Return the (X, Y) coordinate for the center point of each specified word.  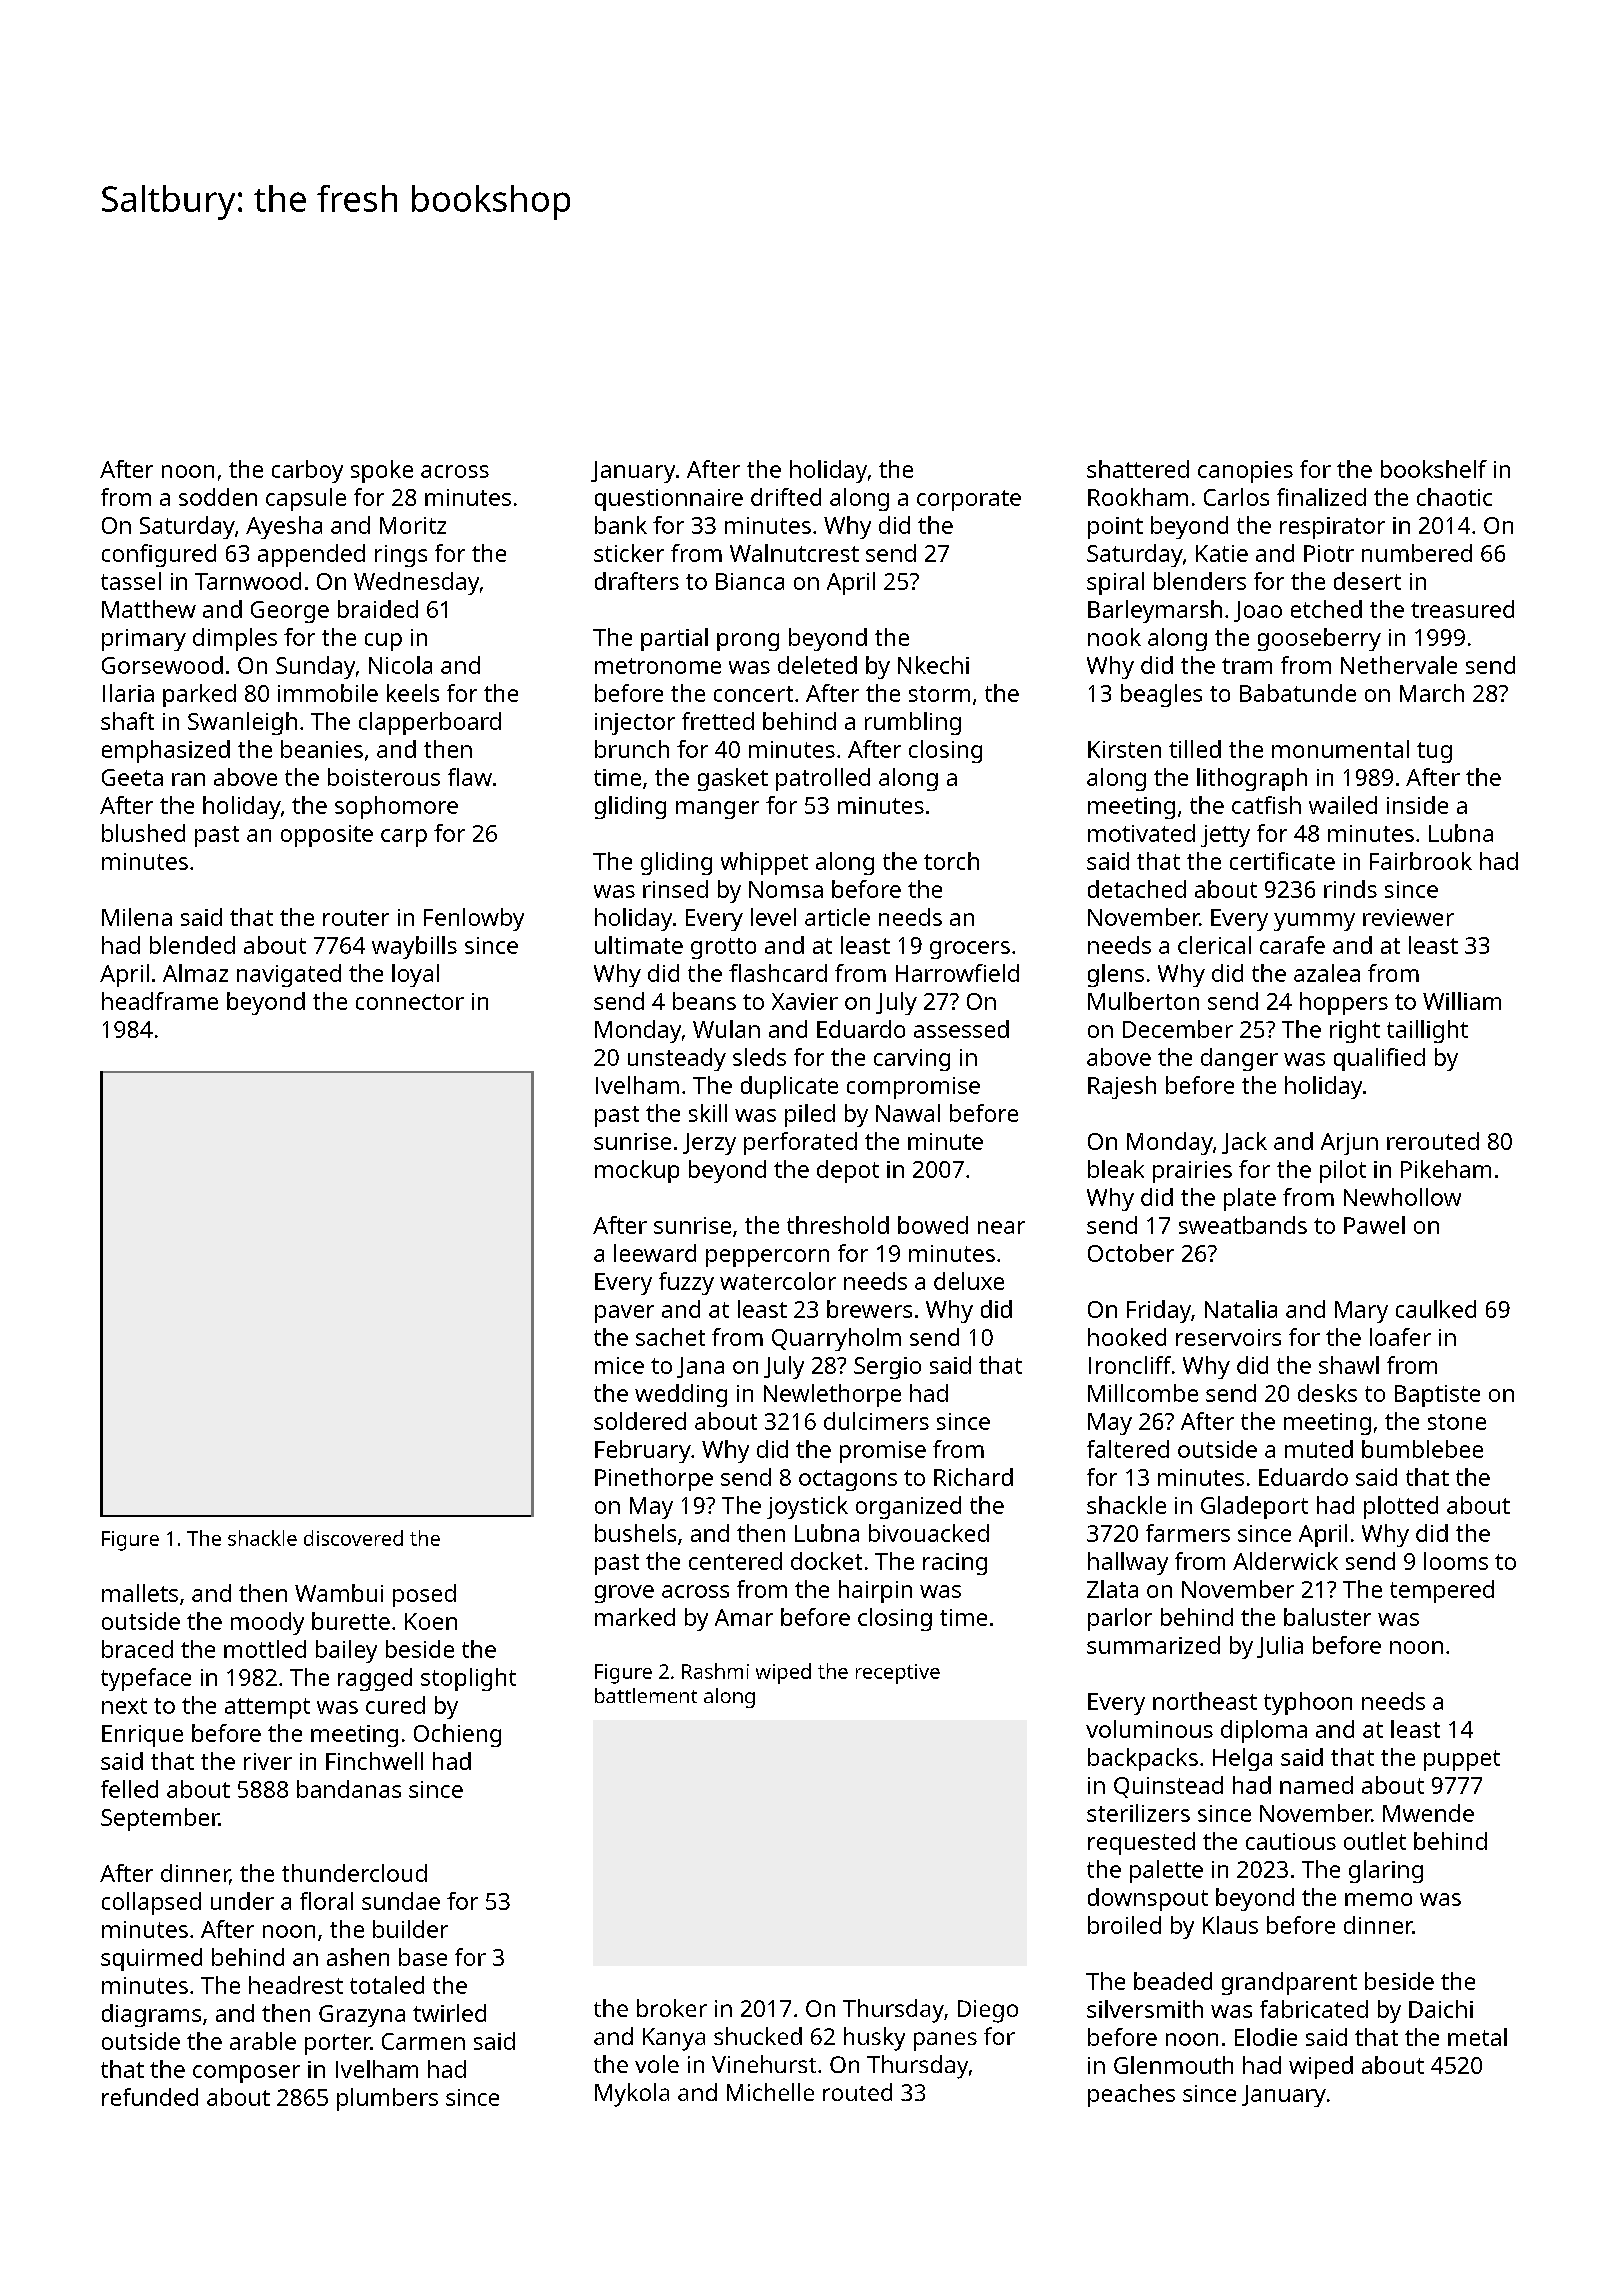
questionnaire (669, 500)
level (773, 917)
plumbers (387, 2099)
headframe (160, 1001)
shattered (1138, 469)
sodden (218, 497)
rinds (1350, 889)
